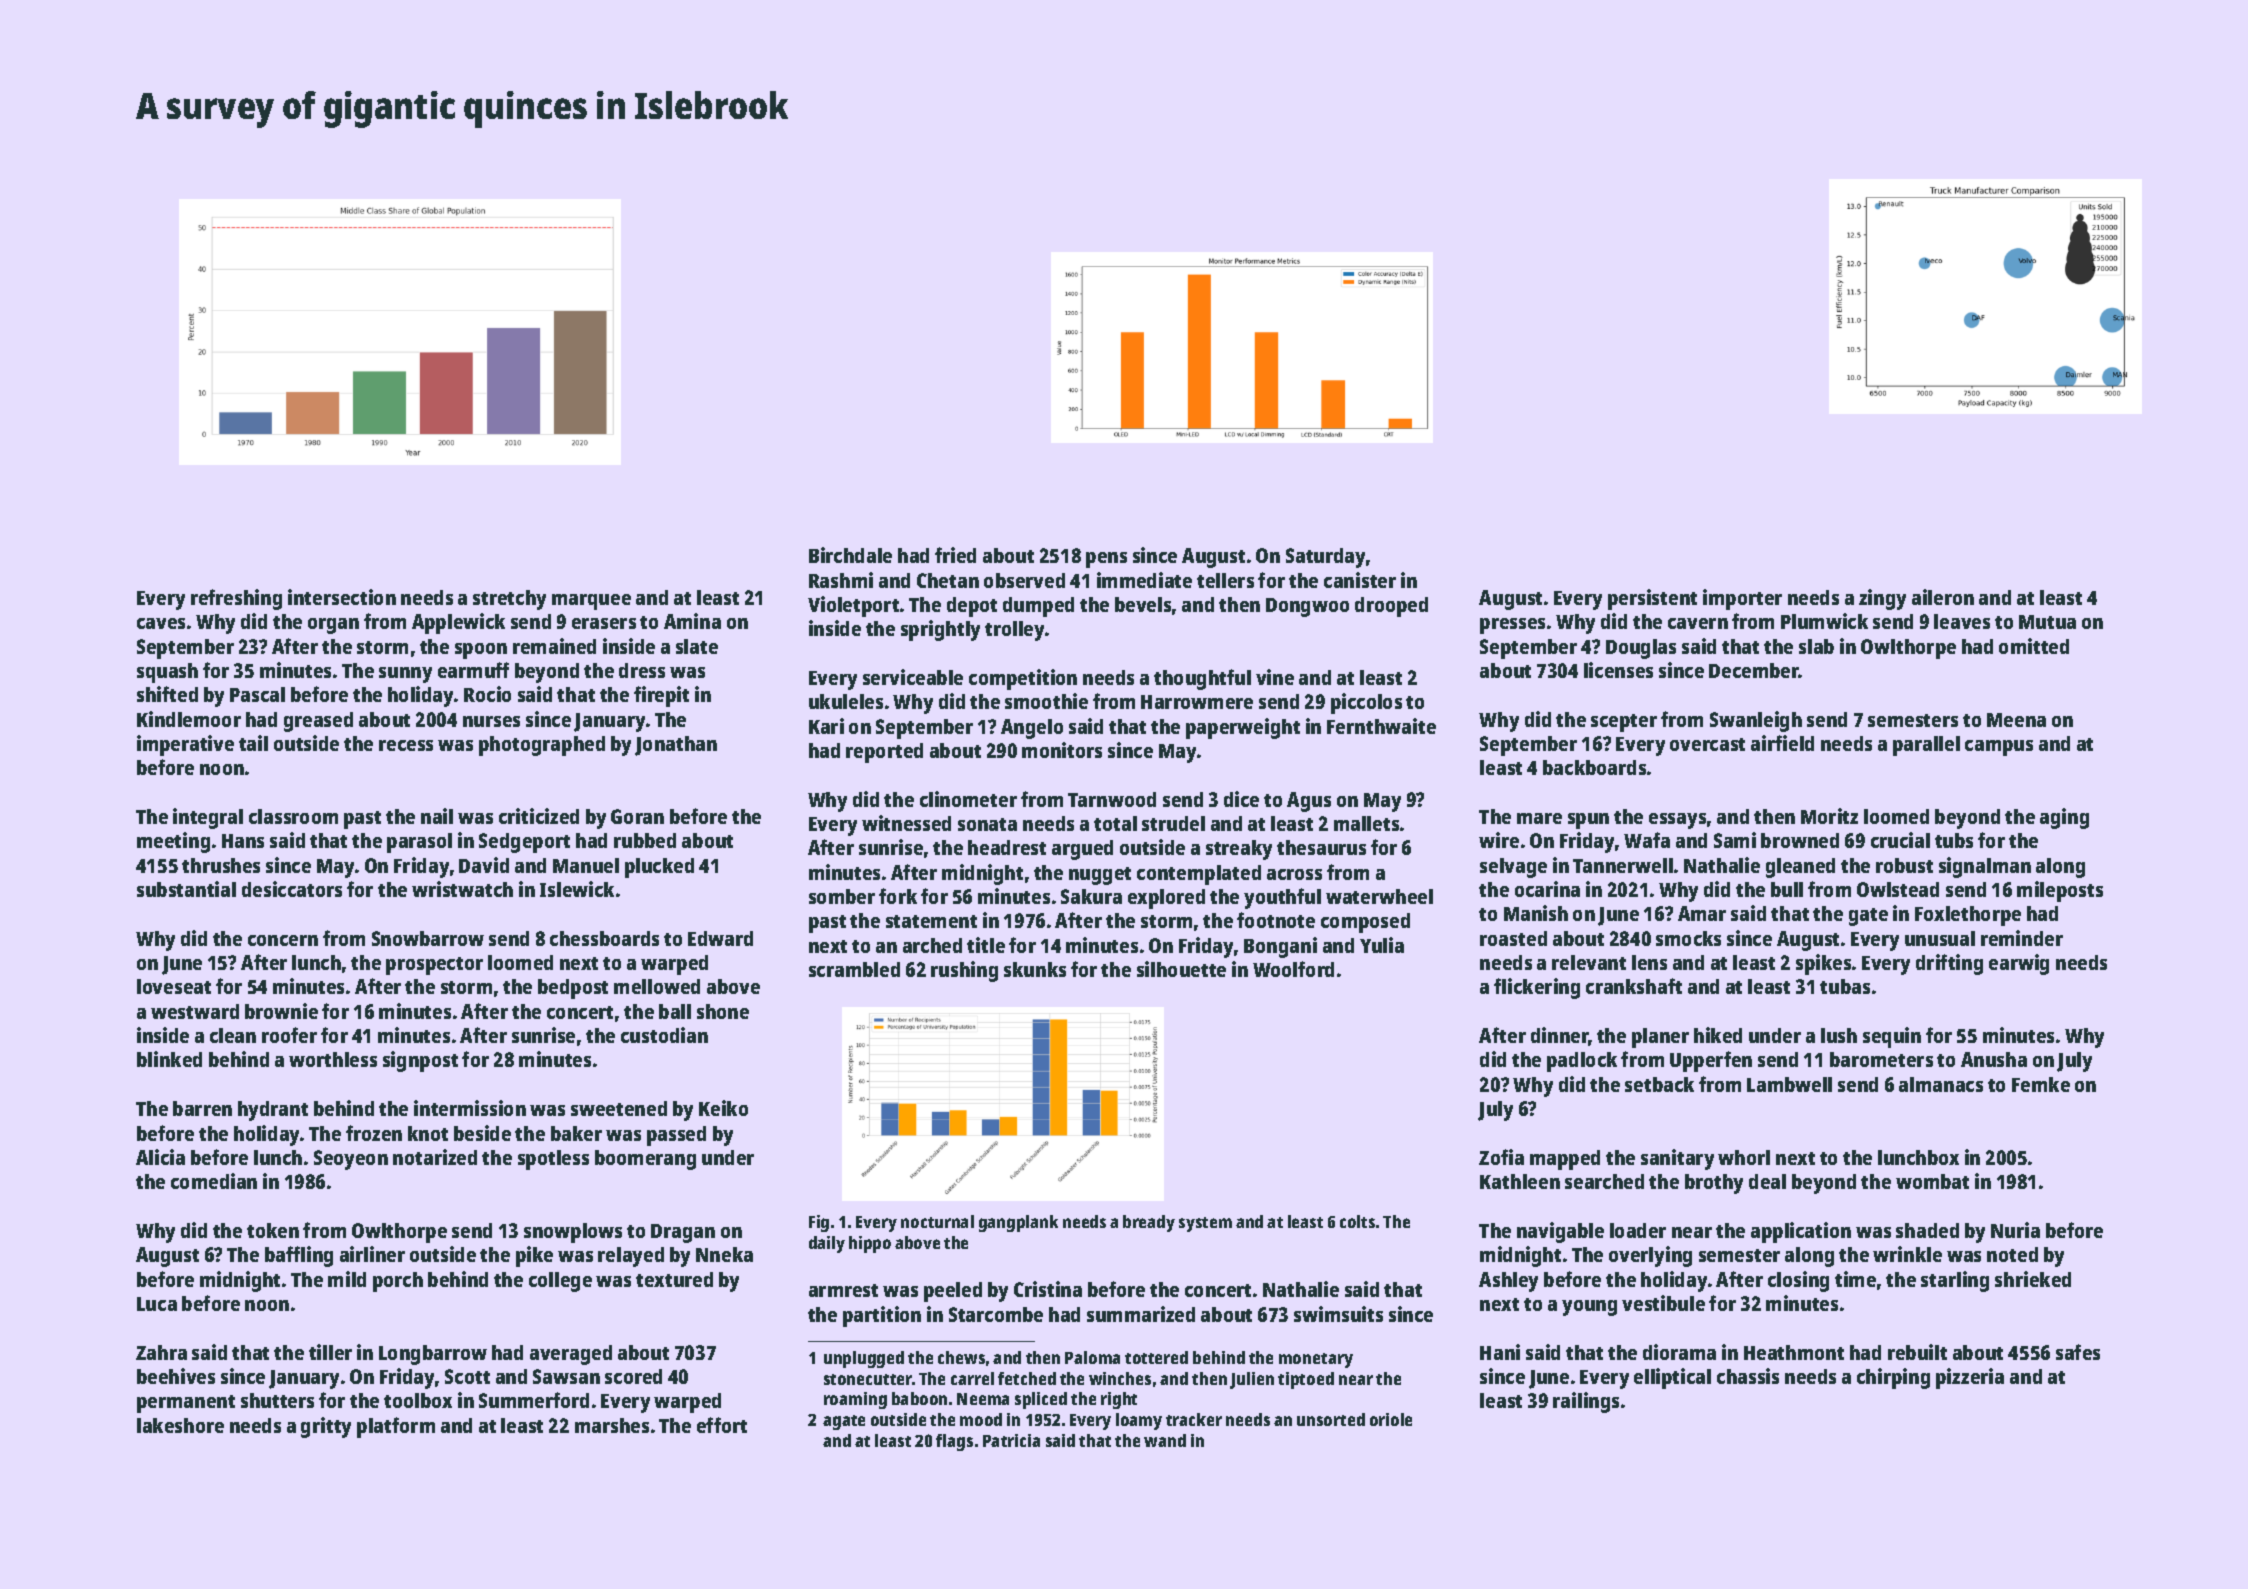 The image size is (2248, 1589). What do you see at coordinates (1663, 1303) in the image?
I see `vestibule` at bounding box center [1663, 1303].
